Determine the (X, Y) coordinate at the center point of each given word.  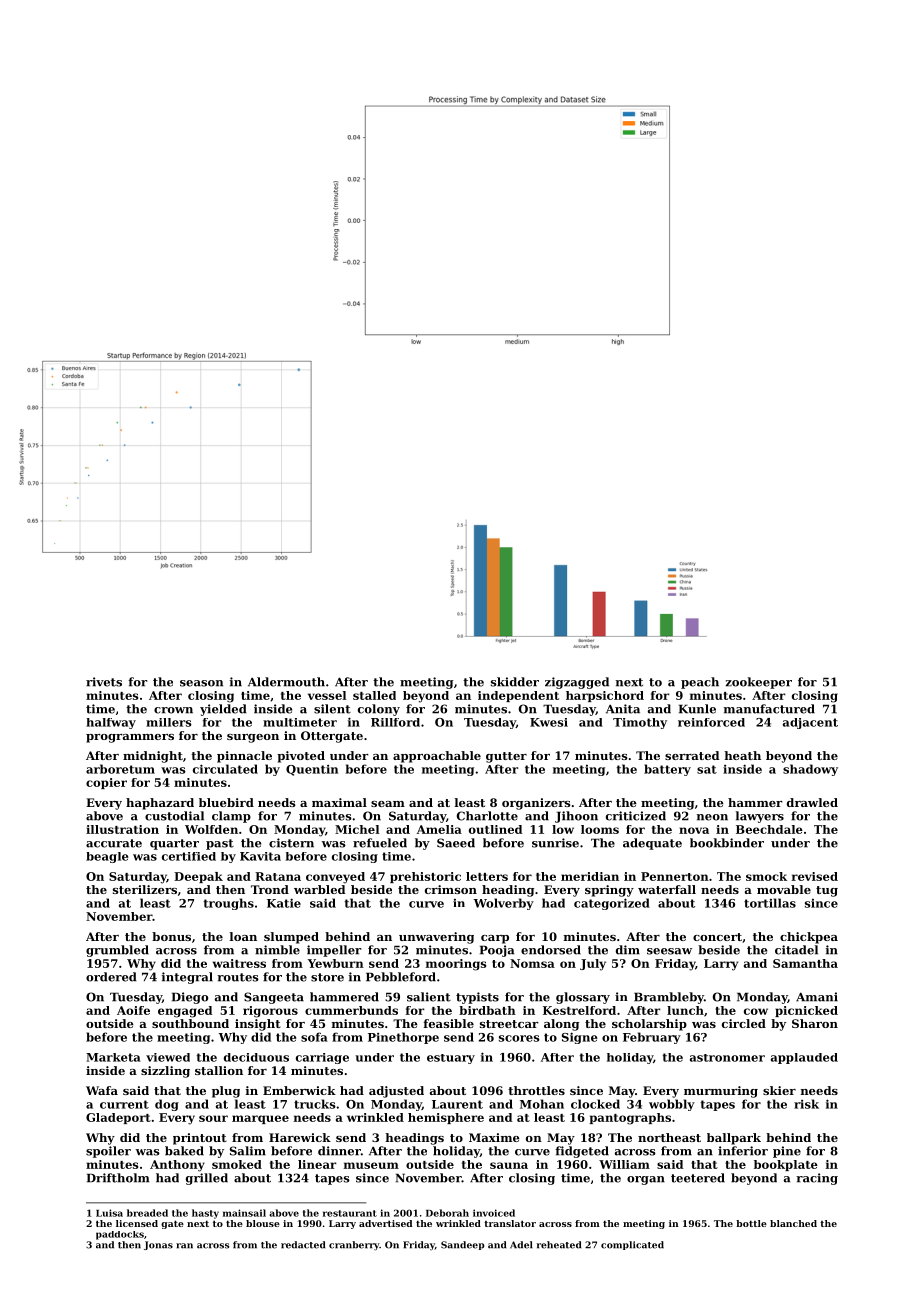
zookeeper (759, 683)
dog (167, 1105)
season (201, 683)
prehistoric (425, 877)
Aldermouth (286, 682)
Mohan (542, 1104)
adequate (652, 844)
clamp (231, 817)
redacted (303, 1245)
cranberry (354, 1246)
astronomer (727, 1058)
